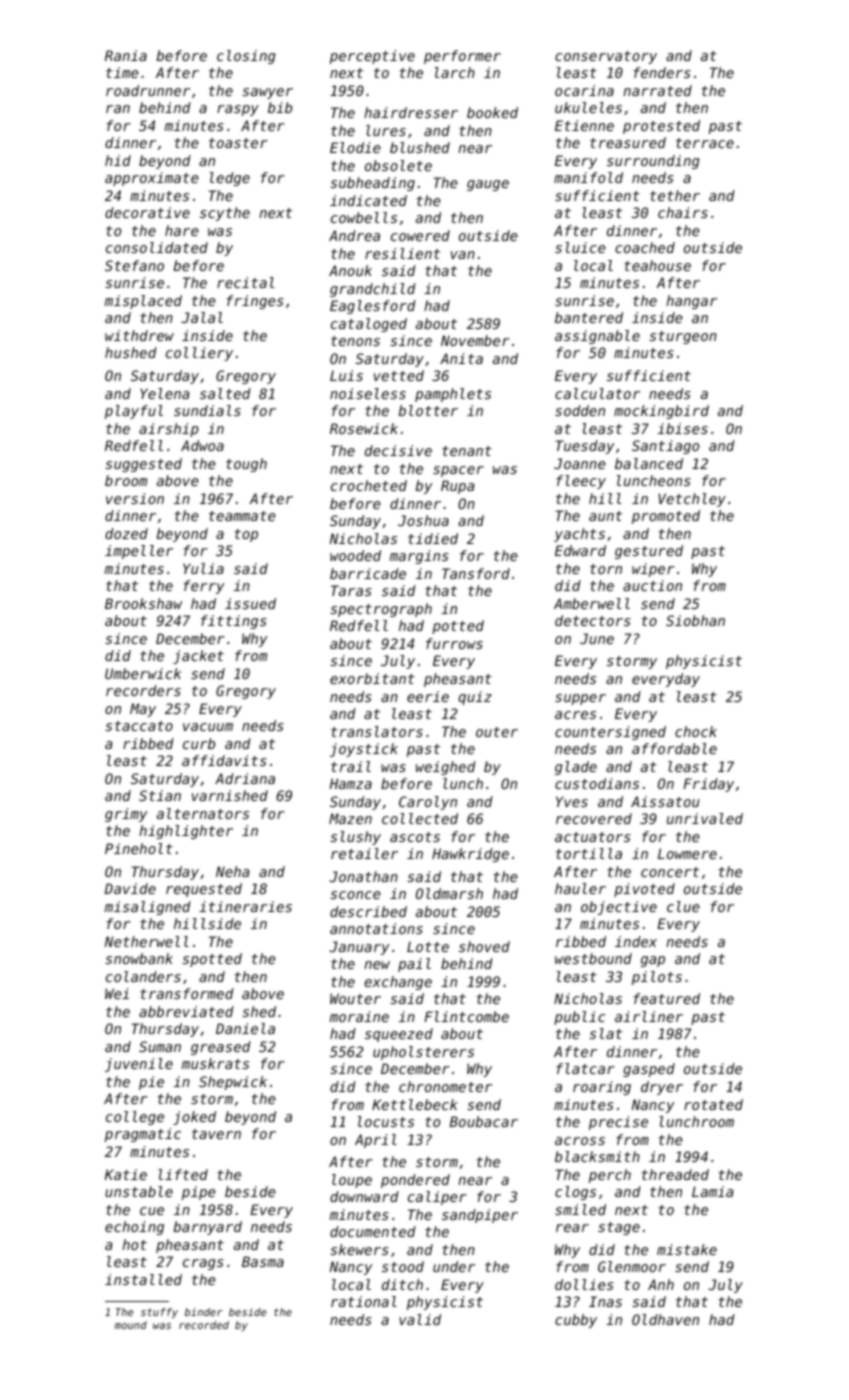 The width and height of the document is (849, 1400). I want to click on mound, so click(131, 1325).
